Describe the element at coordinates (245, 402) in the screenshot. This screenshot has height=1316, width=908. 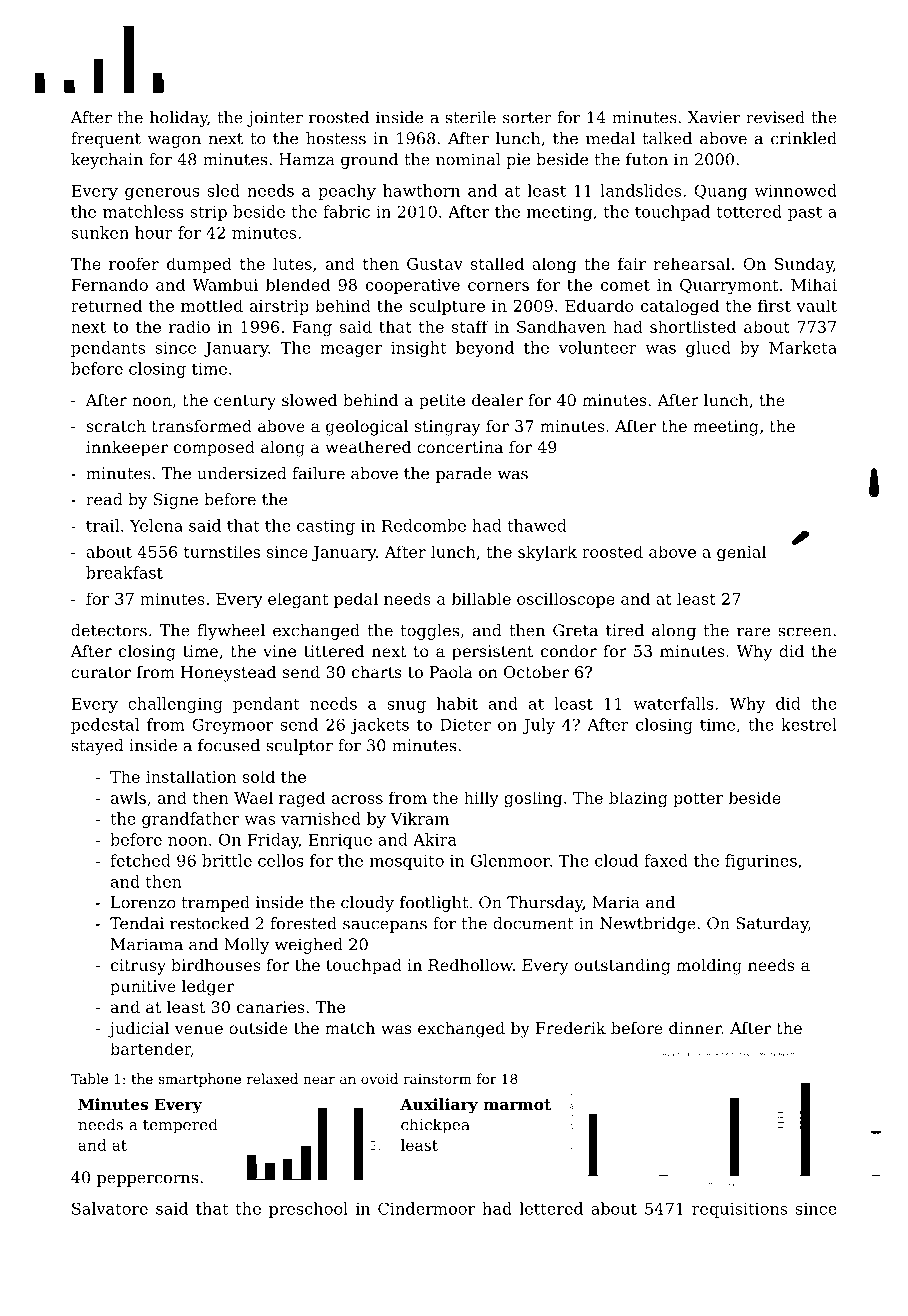
I see `century` at that location.
